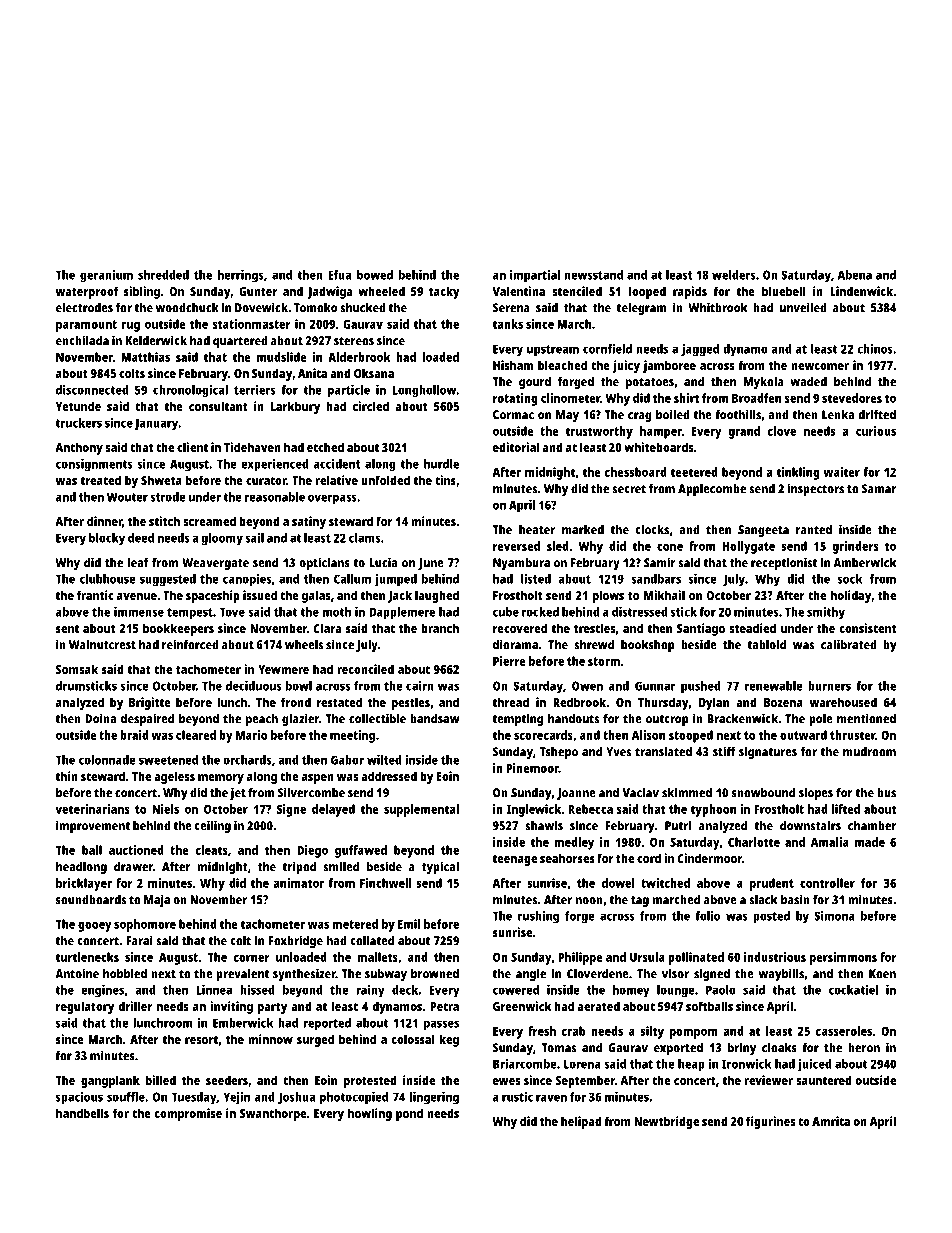 The width and height of the document is (952, 1233). Describe the element at coordinates (434, 1098) in the document. I see `lingering` at that location.
